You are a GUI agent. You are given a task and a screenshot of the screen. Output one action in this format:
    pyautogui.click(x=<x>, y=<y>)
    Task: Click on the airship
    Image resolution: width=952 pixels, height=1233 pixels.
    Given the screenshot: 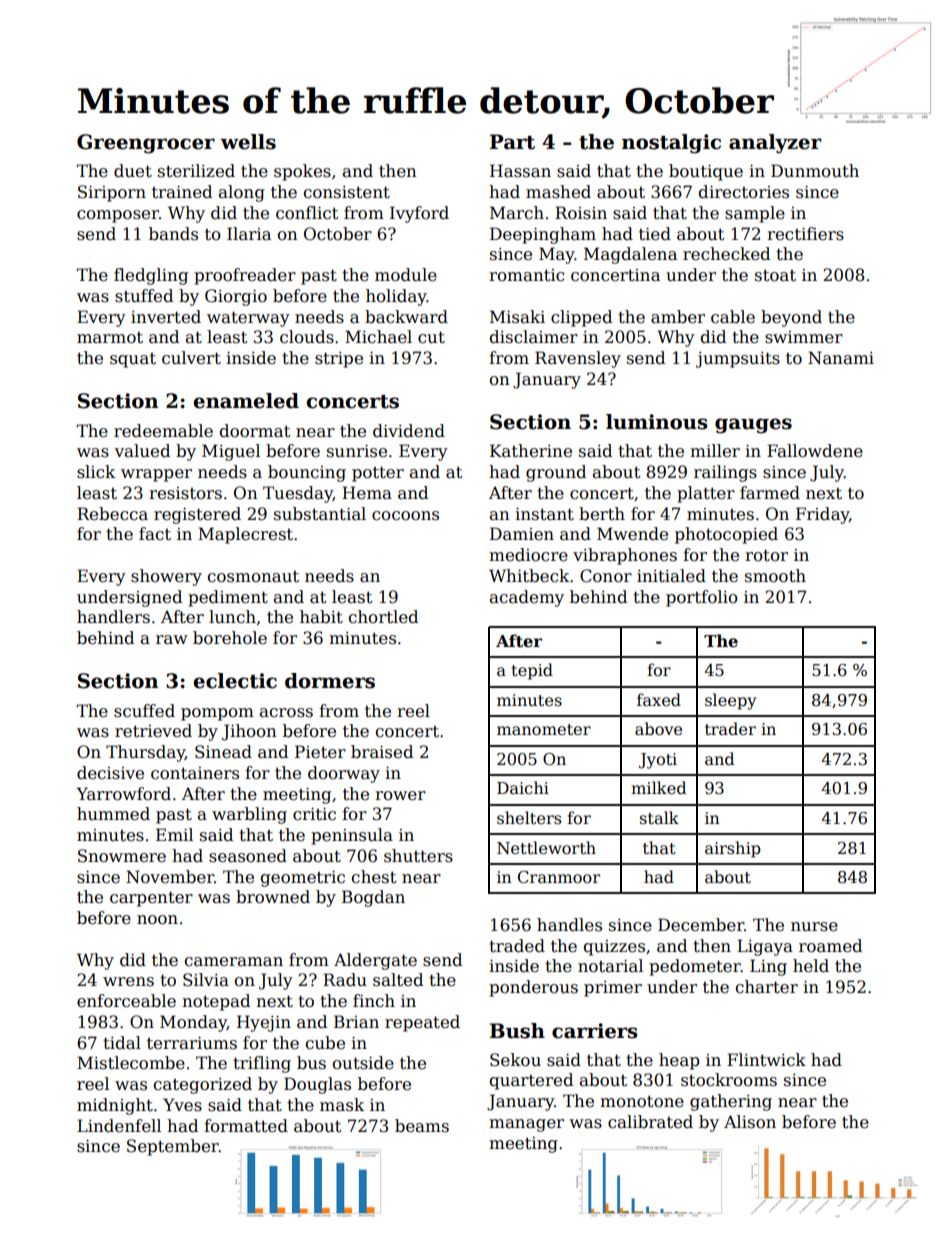 What is the action you would take?
    pyautogui.click(x=733, y=849)
